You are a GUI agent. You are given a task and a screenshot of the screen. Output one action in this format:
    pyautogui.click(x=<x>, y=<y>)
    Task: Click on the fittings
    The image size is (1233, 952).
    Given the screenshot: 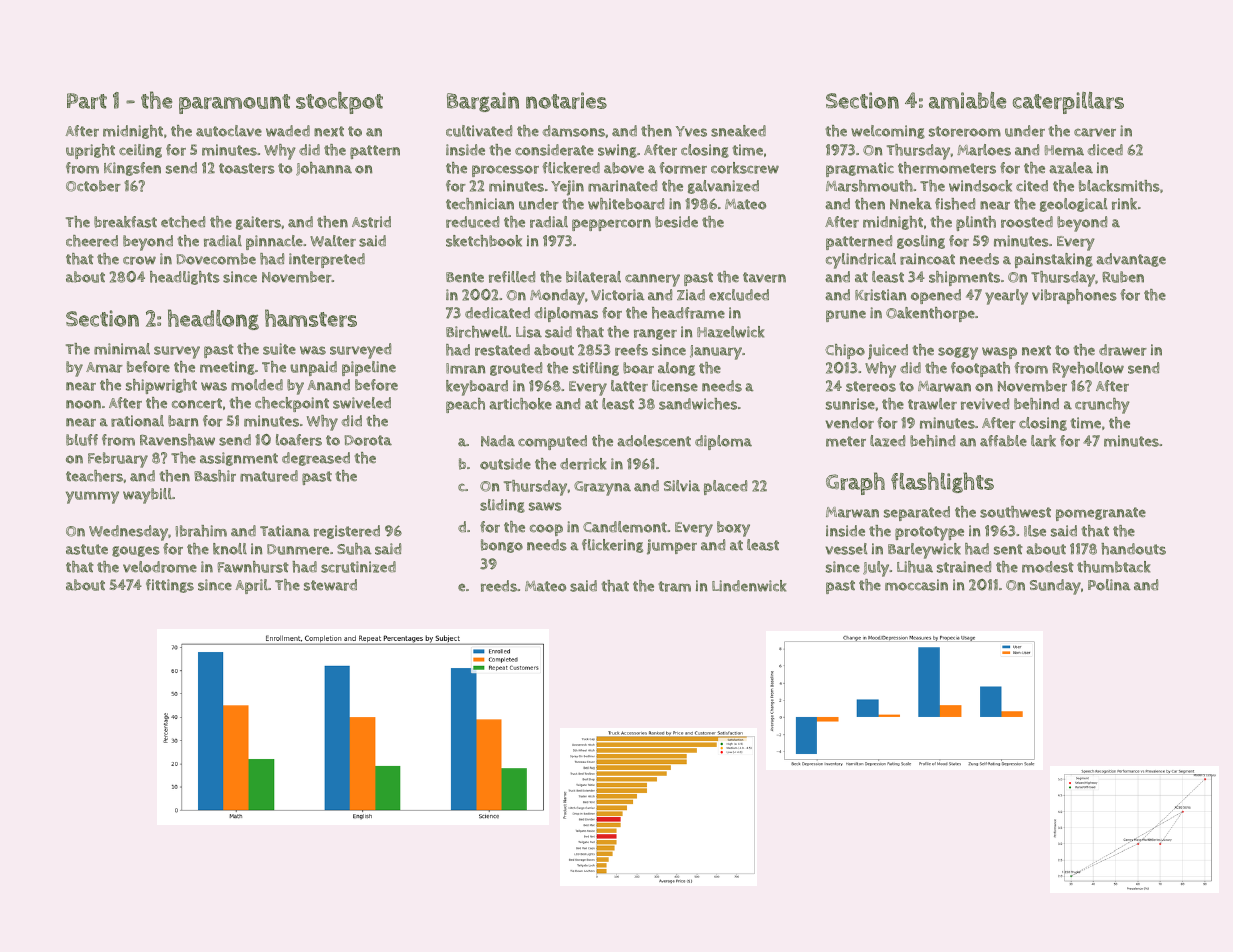 What is the action you would take?
    pyautogui.click(x=170, y=586)
